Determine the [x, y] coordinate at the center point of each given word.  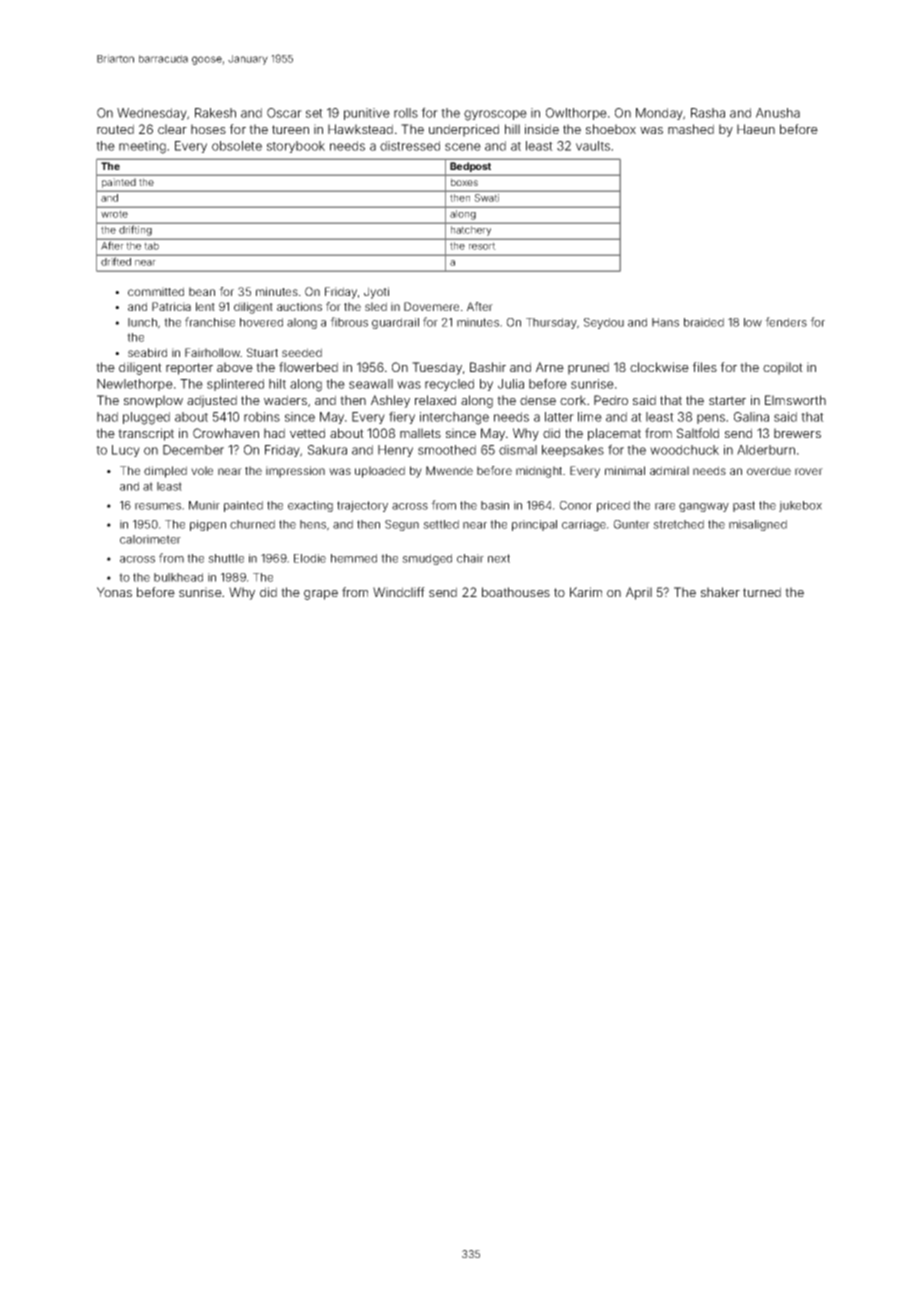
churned [252, 524]
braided [704, 322]
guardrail [395, 323]
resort [482, 246]
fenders [786, 322]
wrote [114, 214]
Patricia [171, 306]
